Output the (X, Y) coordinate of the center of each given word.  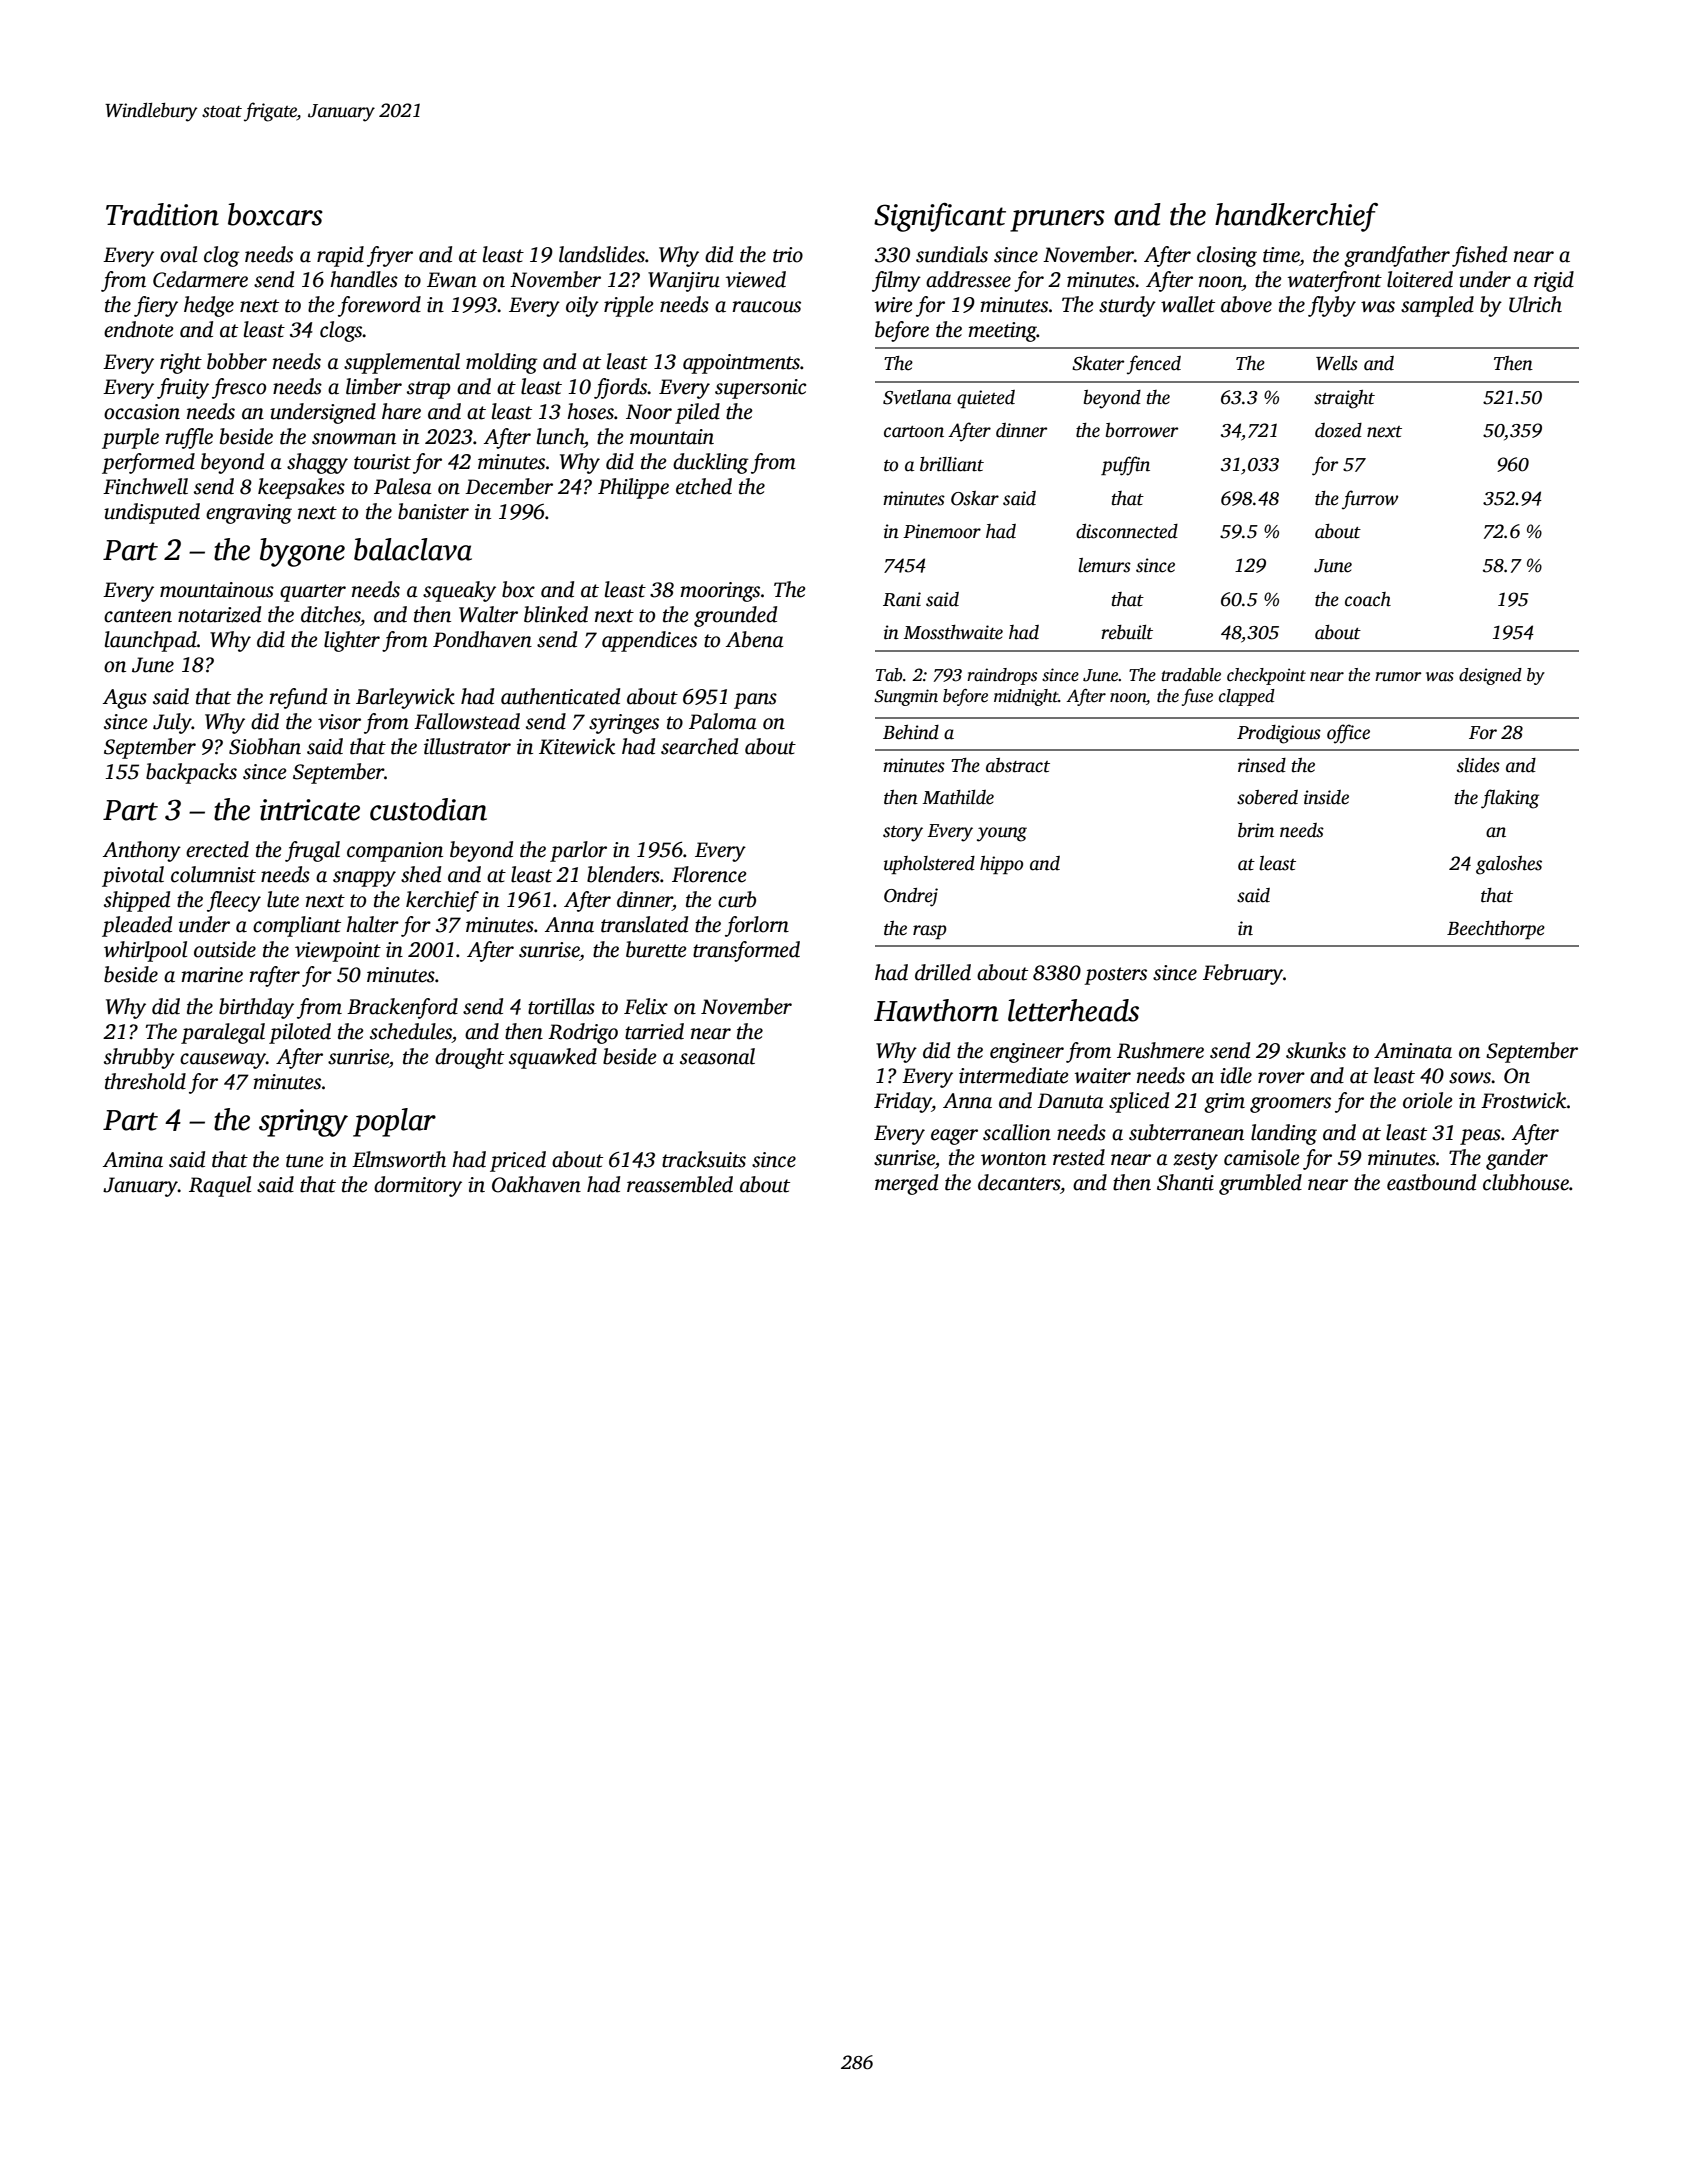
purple (130, 438)
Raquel (220, 1186)
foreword (379, 306)
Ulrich (1535, 304)
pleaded (137, 926)
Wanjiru (684, 282)
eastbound (1431, 1182)
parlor (578, 851)
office (1348, 734)
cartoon (914, 432)
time (1281, 255)
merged (906, 1184)
